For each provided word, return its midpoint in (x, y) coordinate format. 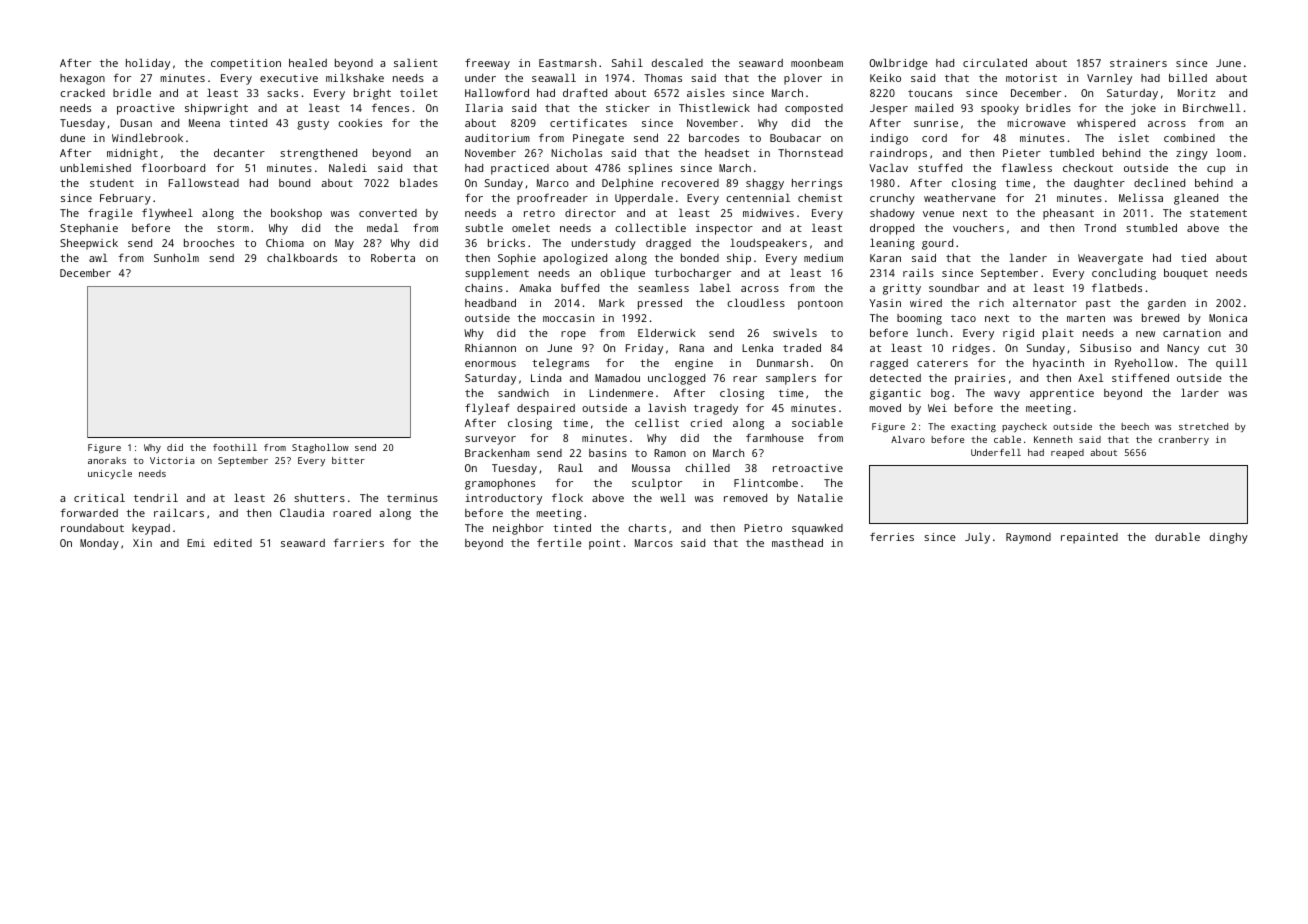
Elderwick (667, 332)
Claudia (302, 512)
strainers (1138, 63)
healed (308, 62)
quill (1231, 364)
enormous (490, 364)
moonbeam (817, 63)
